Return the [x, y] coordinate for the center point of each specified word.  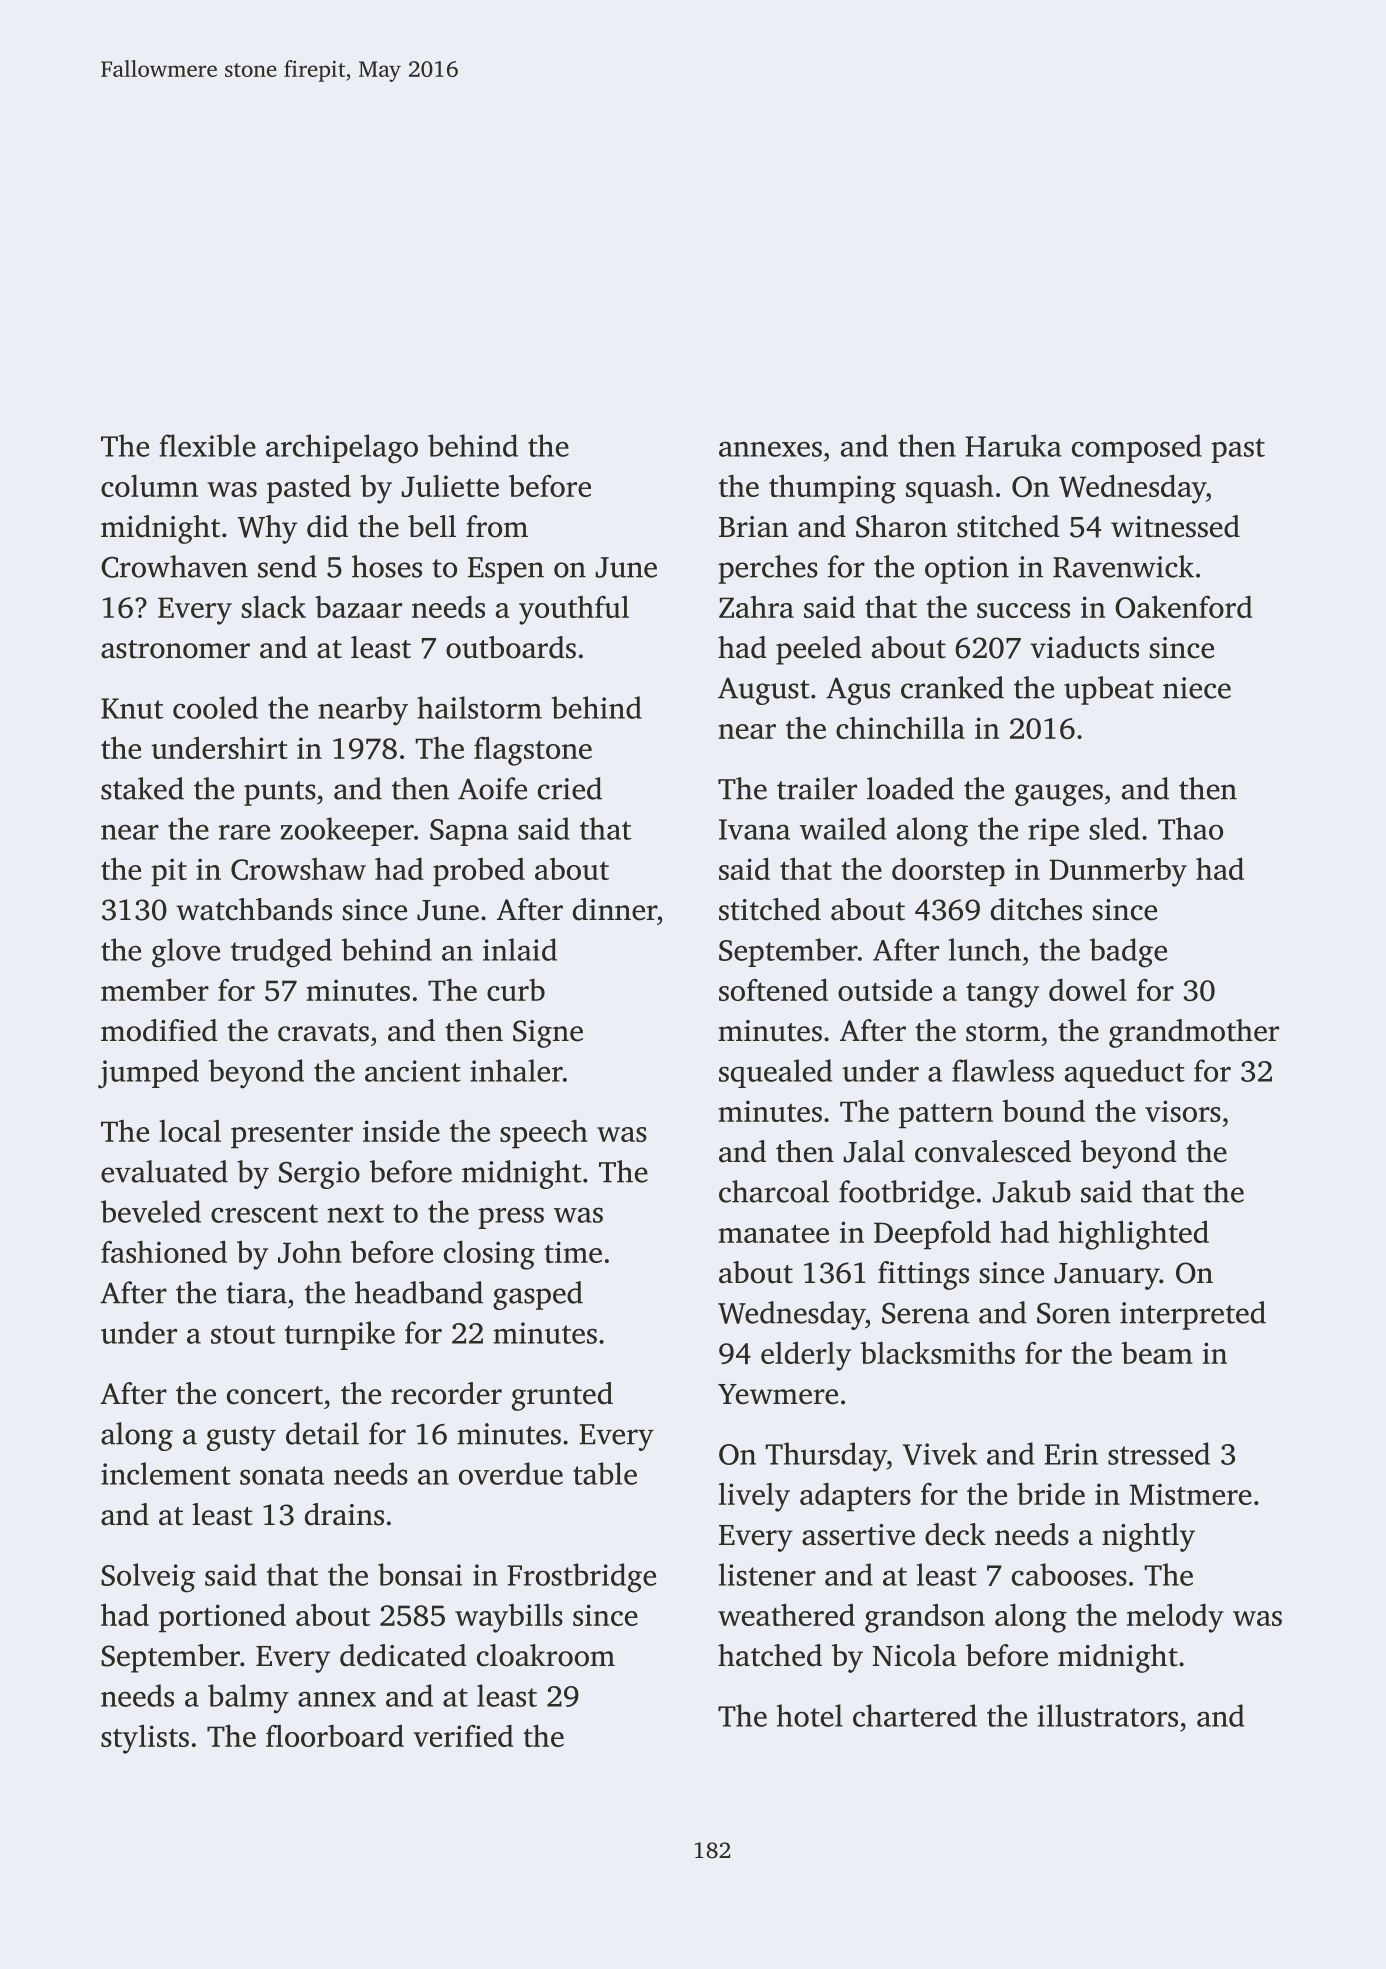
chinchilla [900, 727]
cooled [215, 707]
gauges [1059, 795]
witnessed [1175, 526]
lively [754, 1497]
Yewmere [778, 1394]
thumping [832, 489]
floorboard [335, 1735]
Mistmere [1191, 1494]
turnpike [340, 1335]
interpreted [1193, 1315]
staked [142, 788]
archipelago [342, 449]
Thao [1190, 828]
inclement [166, 1473]
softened [773, 989]
